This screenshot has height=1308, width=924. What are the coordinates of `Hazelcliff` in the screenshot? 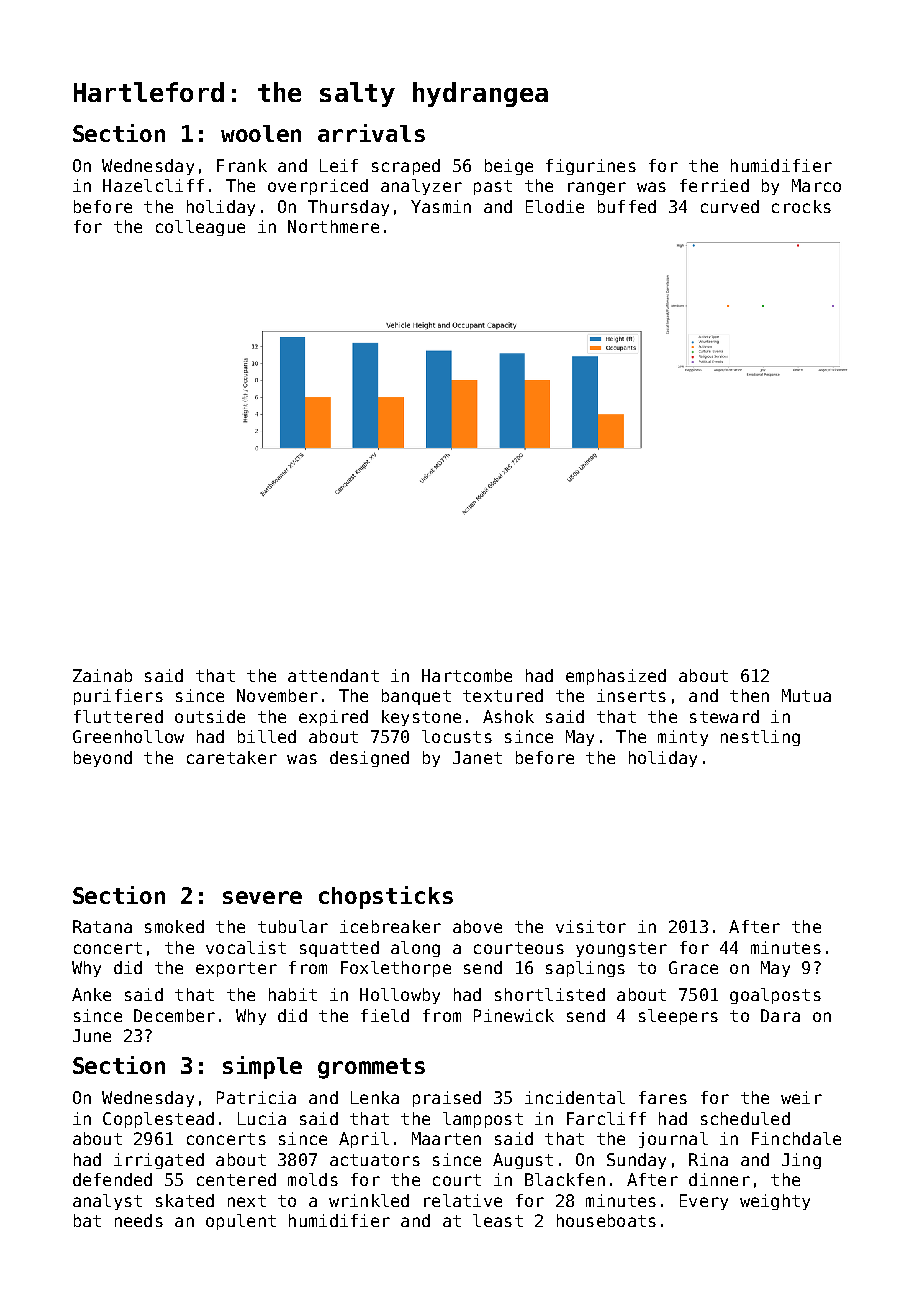 It's located at (153, 185).
